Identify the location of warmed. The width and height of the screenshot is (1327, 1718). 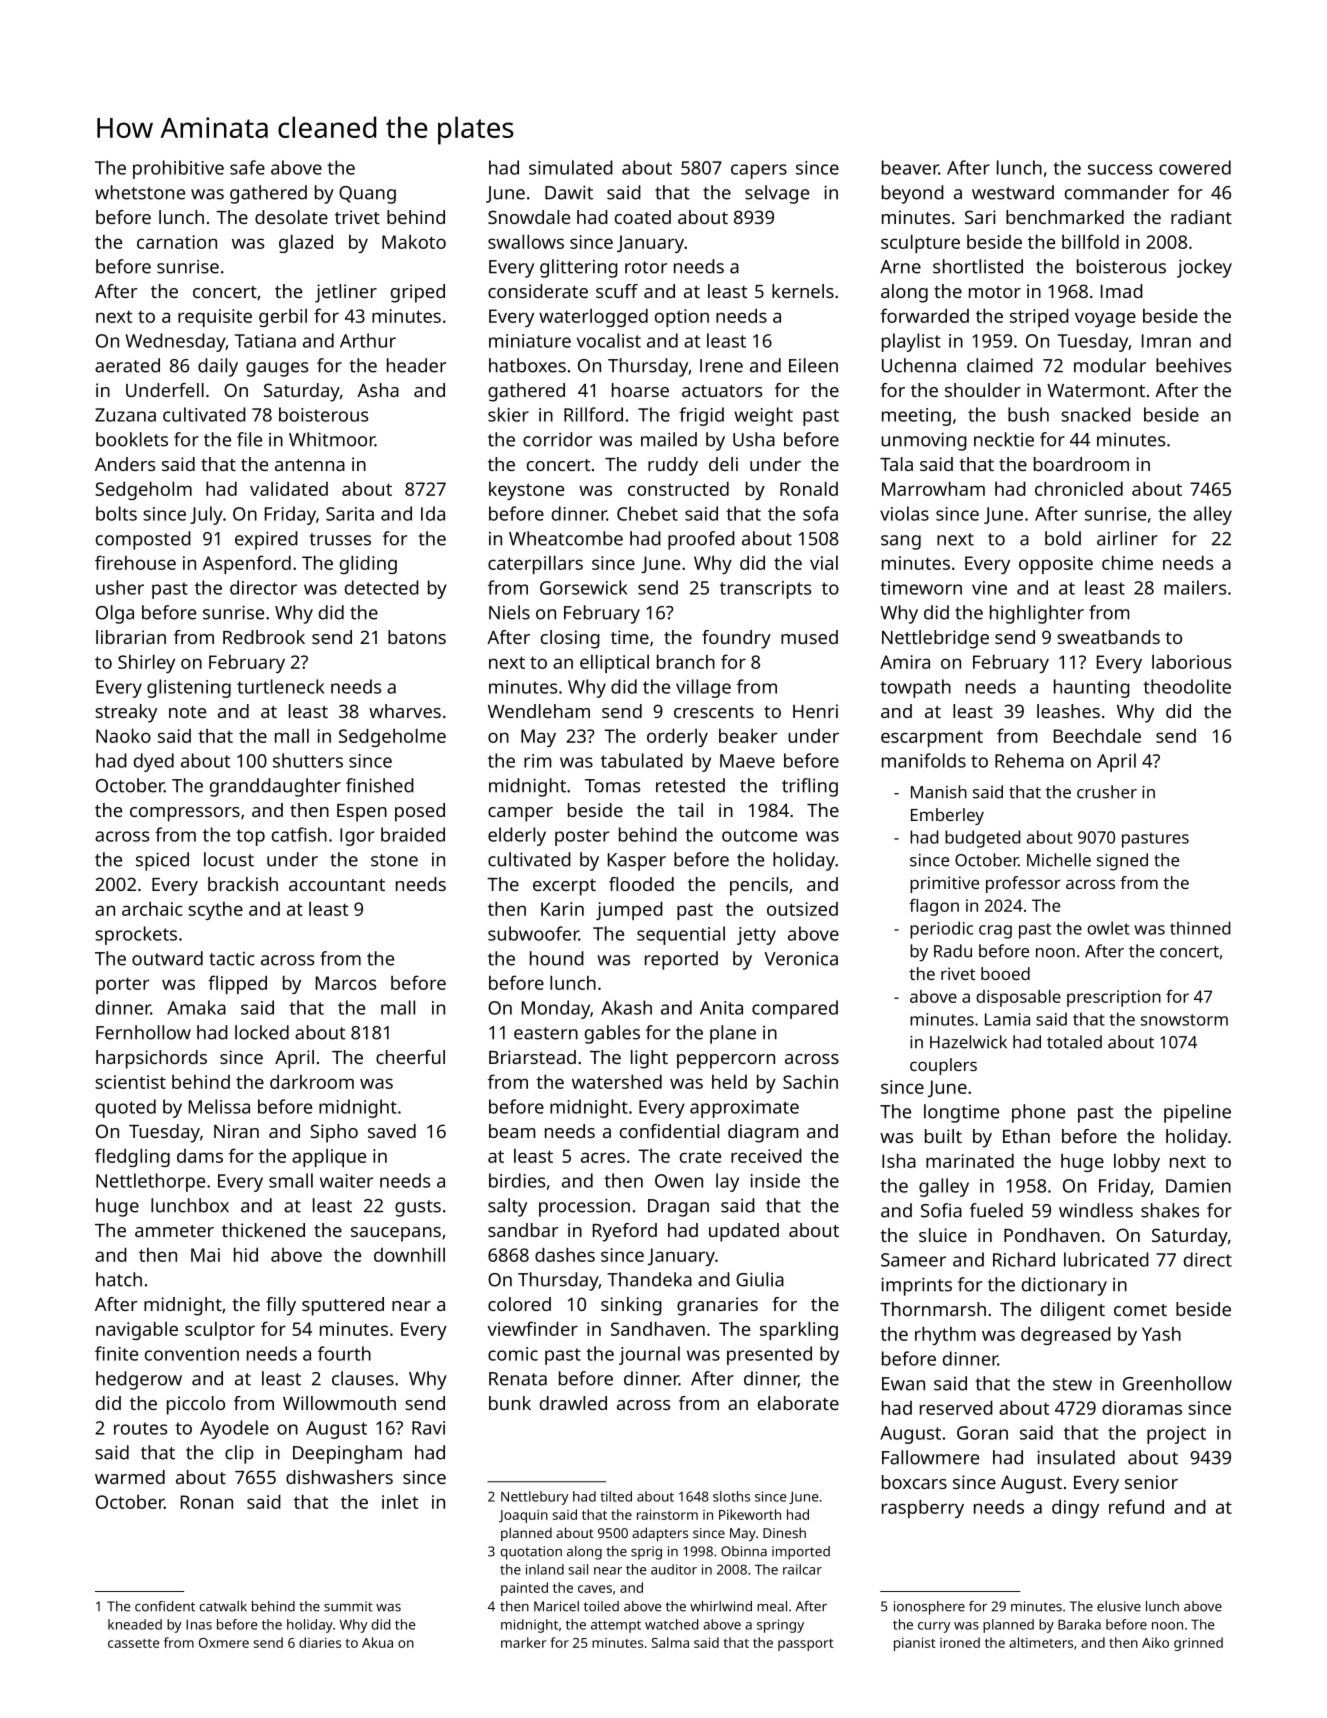
(130, 1477).
